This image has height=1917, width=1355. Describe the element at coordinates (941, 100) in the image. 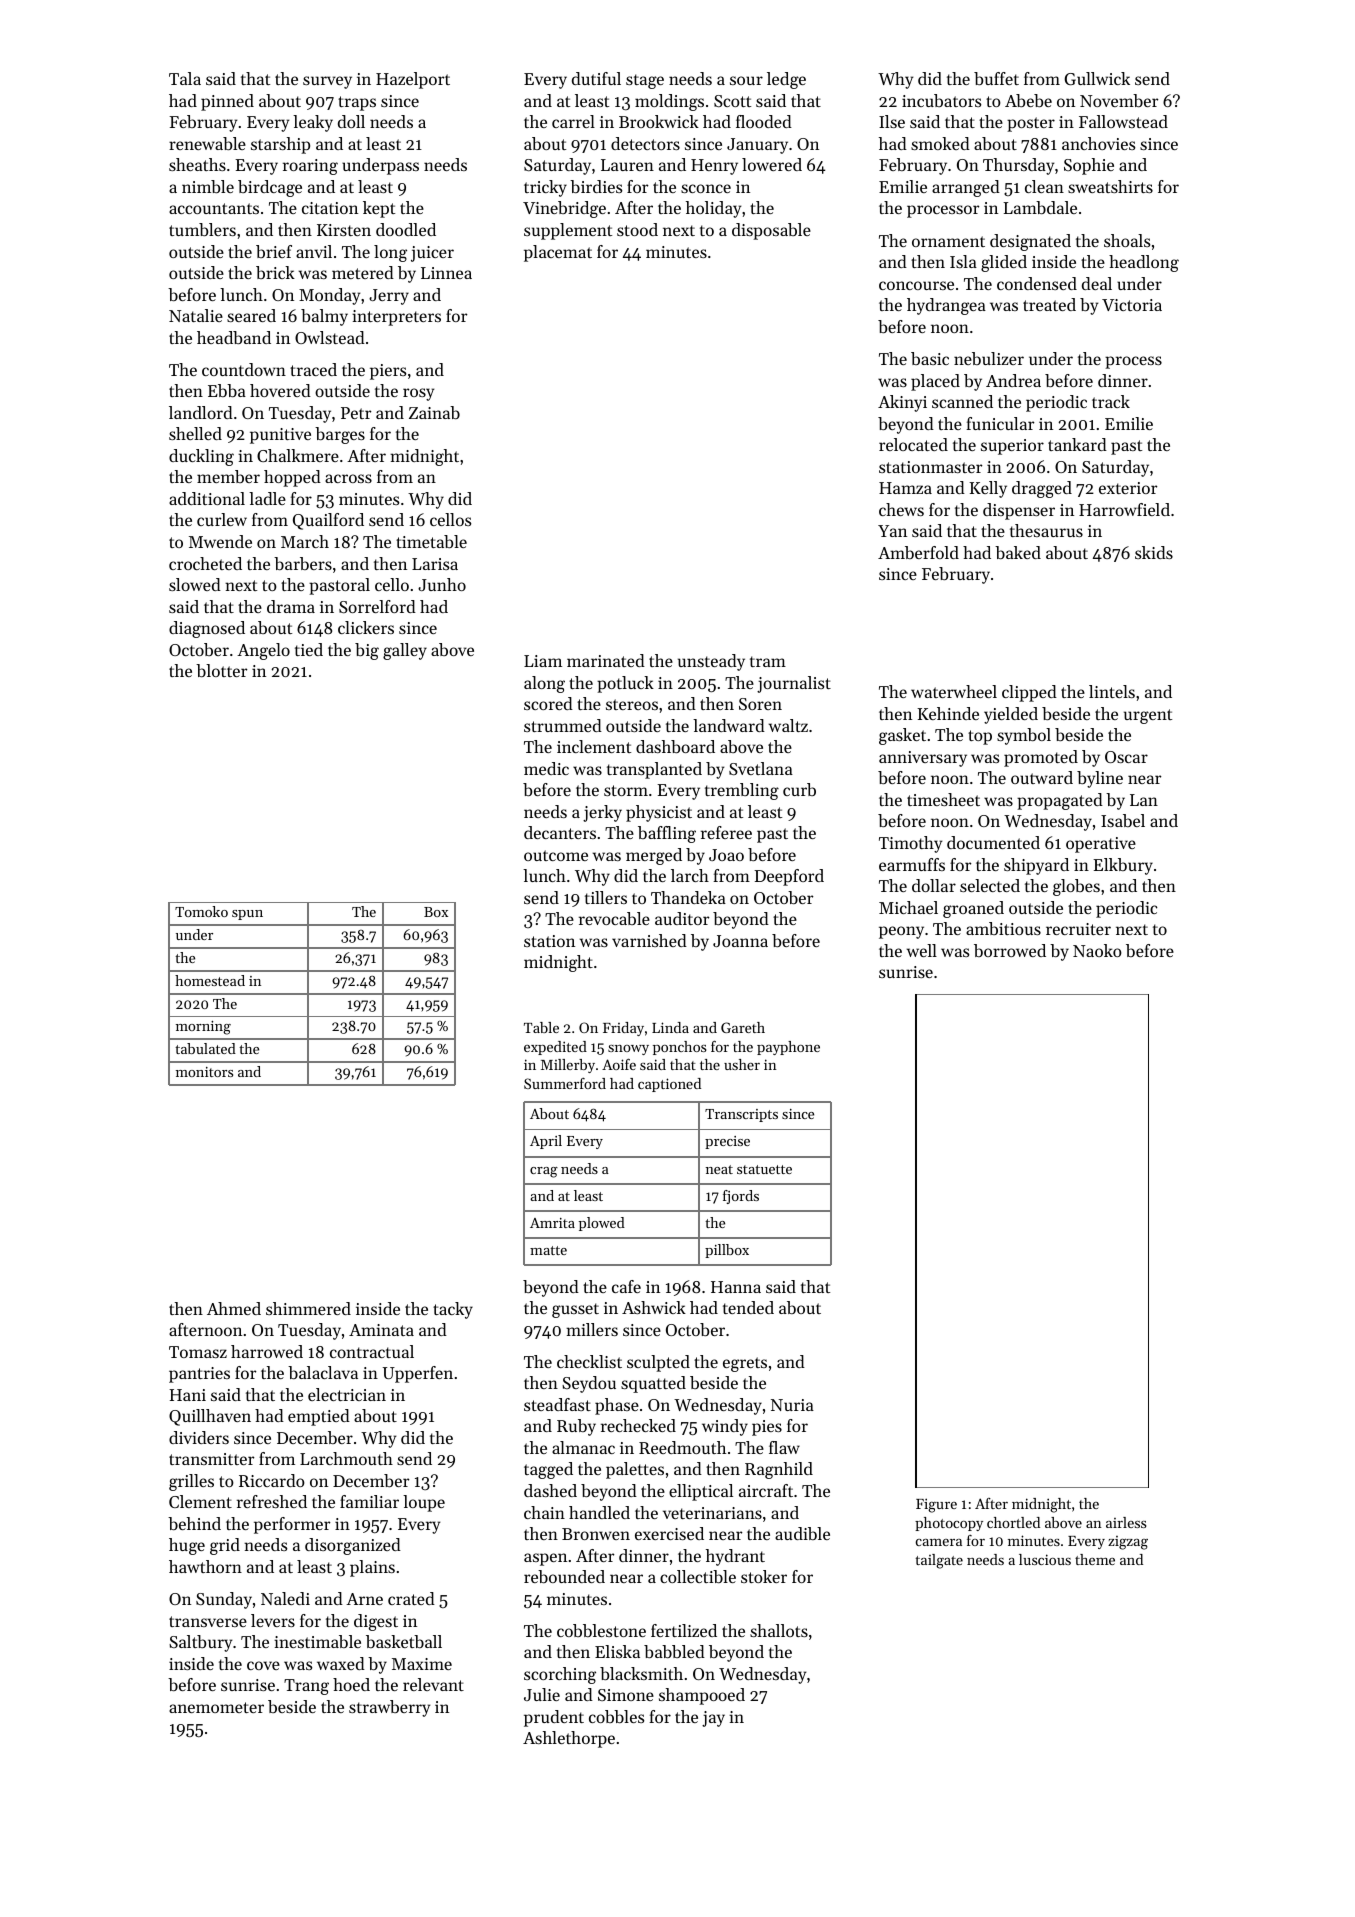

I see `incubators` at that location.
